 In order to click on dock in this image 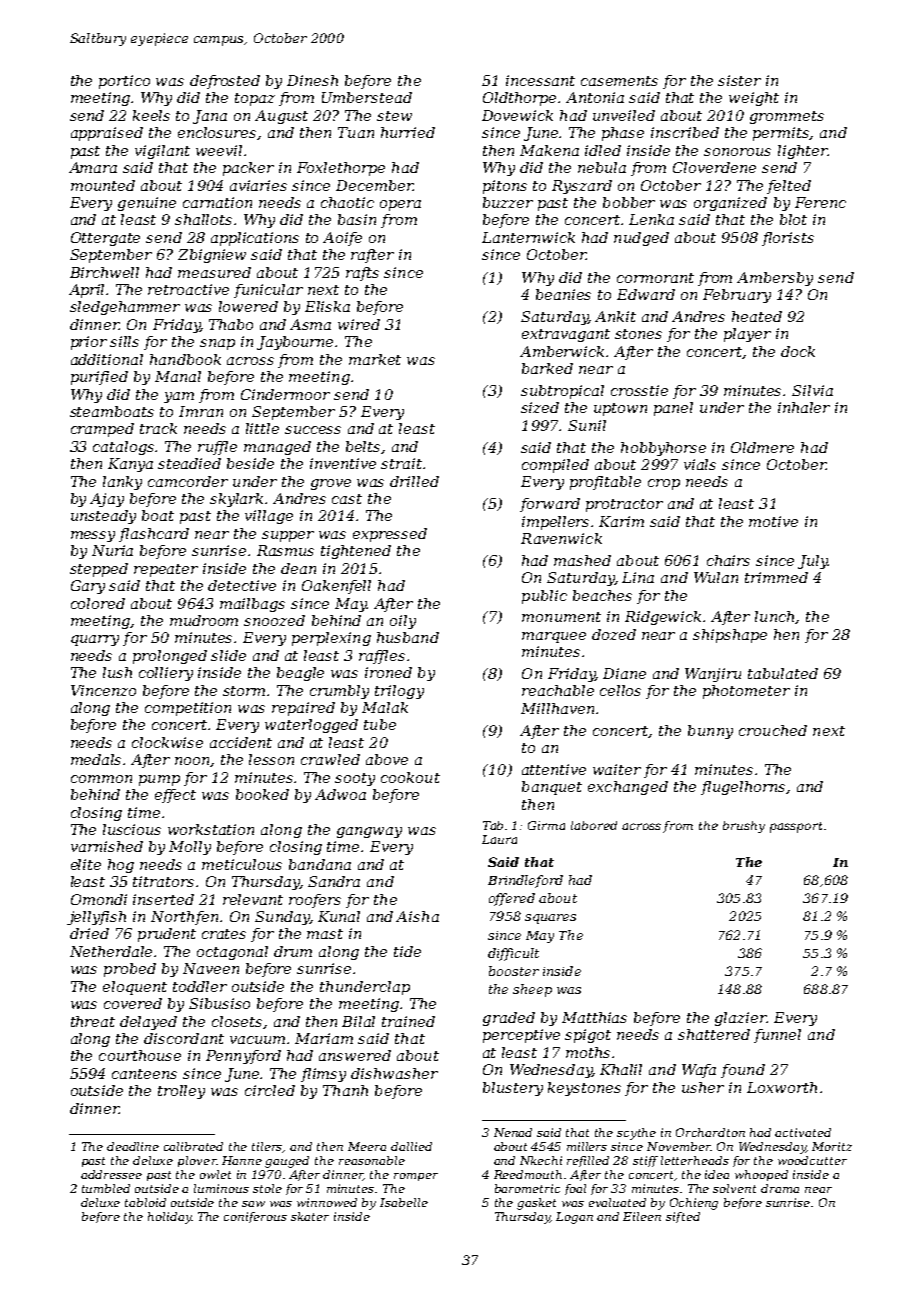, I will do `click(798, 351)`.
